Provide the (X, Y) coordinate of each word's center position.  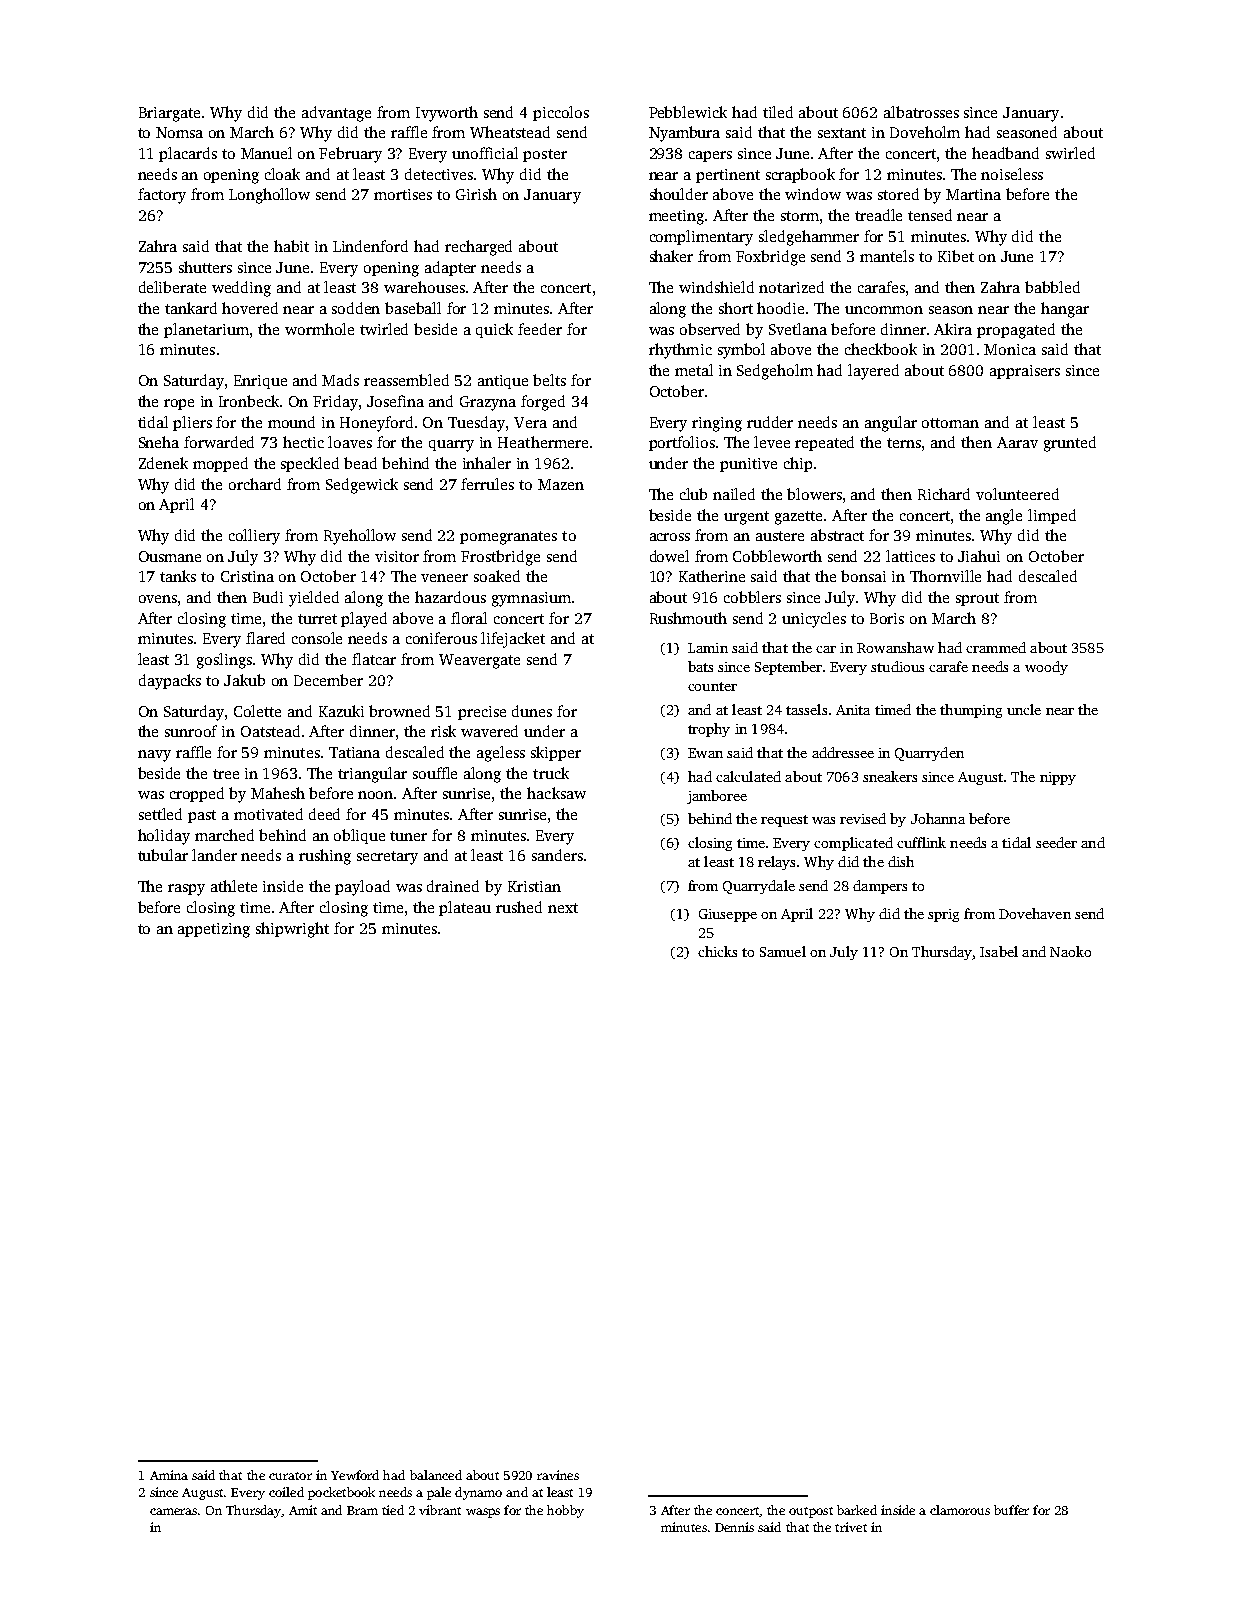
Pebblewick (688, 112)
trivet (851, 1527)
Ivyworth (447, 114)
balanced (436, 1475)
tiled (778, 112)
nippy (1058, 778)
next (563, 908)
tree (226, 774)
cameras (173, 1511)
